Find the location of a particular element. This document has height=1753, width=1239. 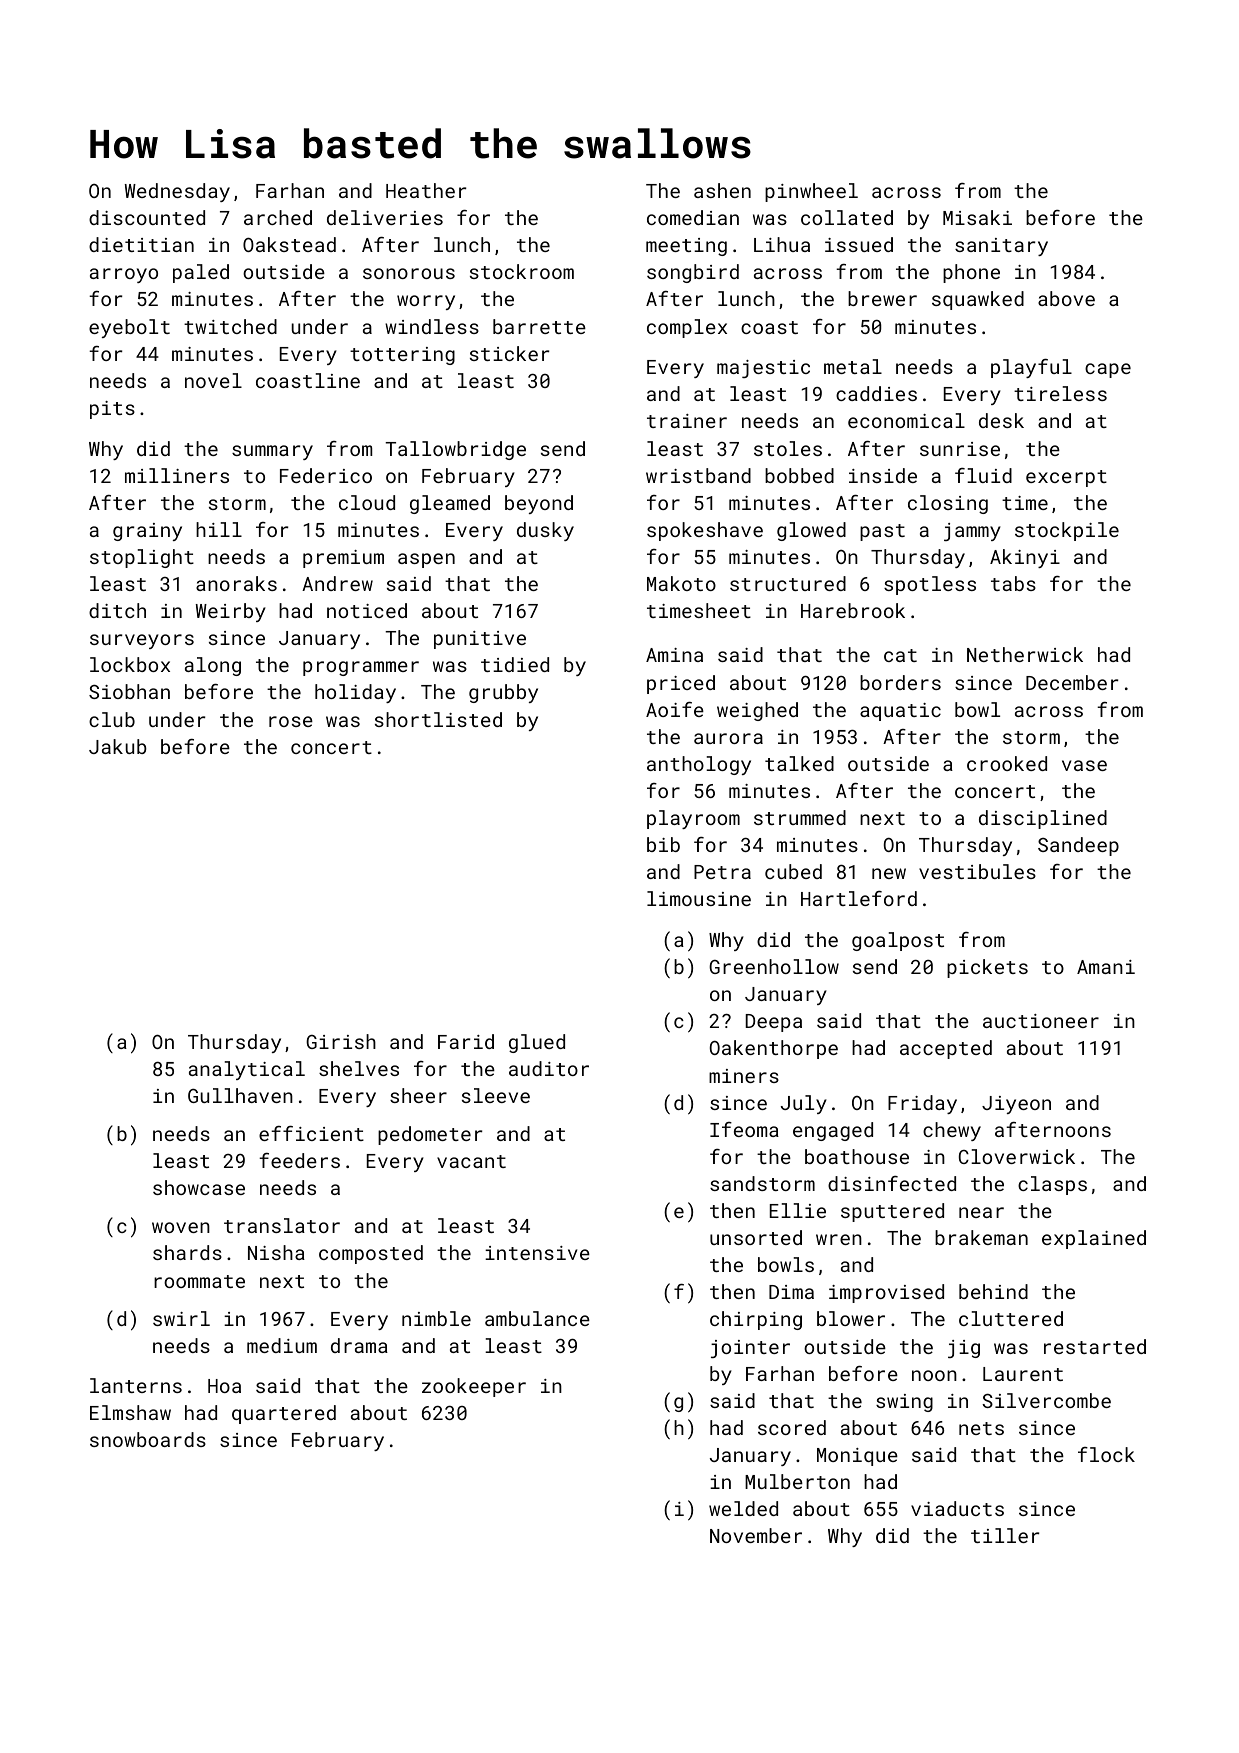

premium is located at coordinates (343, 559).
